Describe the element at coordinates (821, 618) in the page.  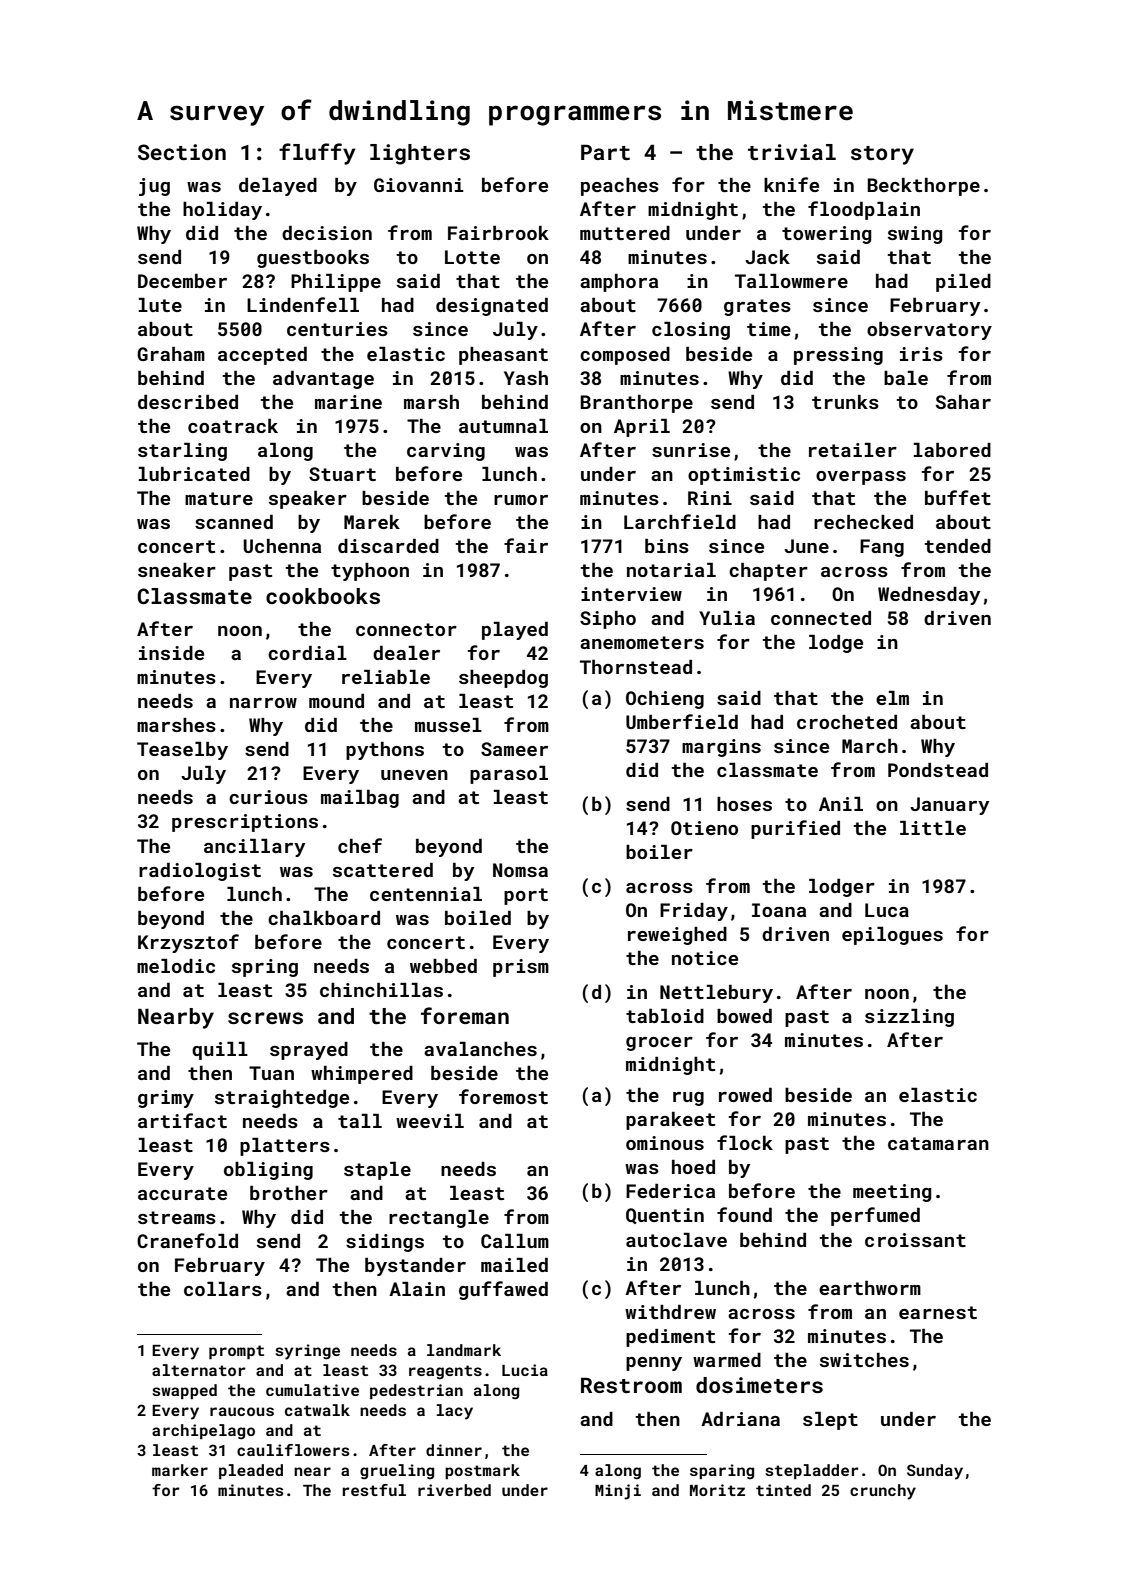
I see `connected` at that location.
